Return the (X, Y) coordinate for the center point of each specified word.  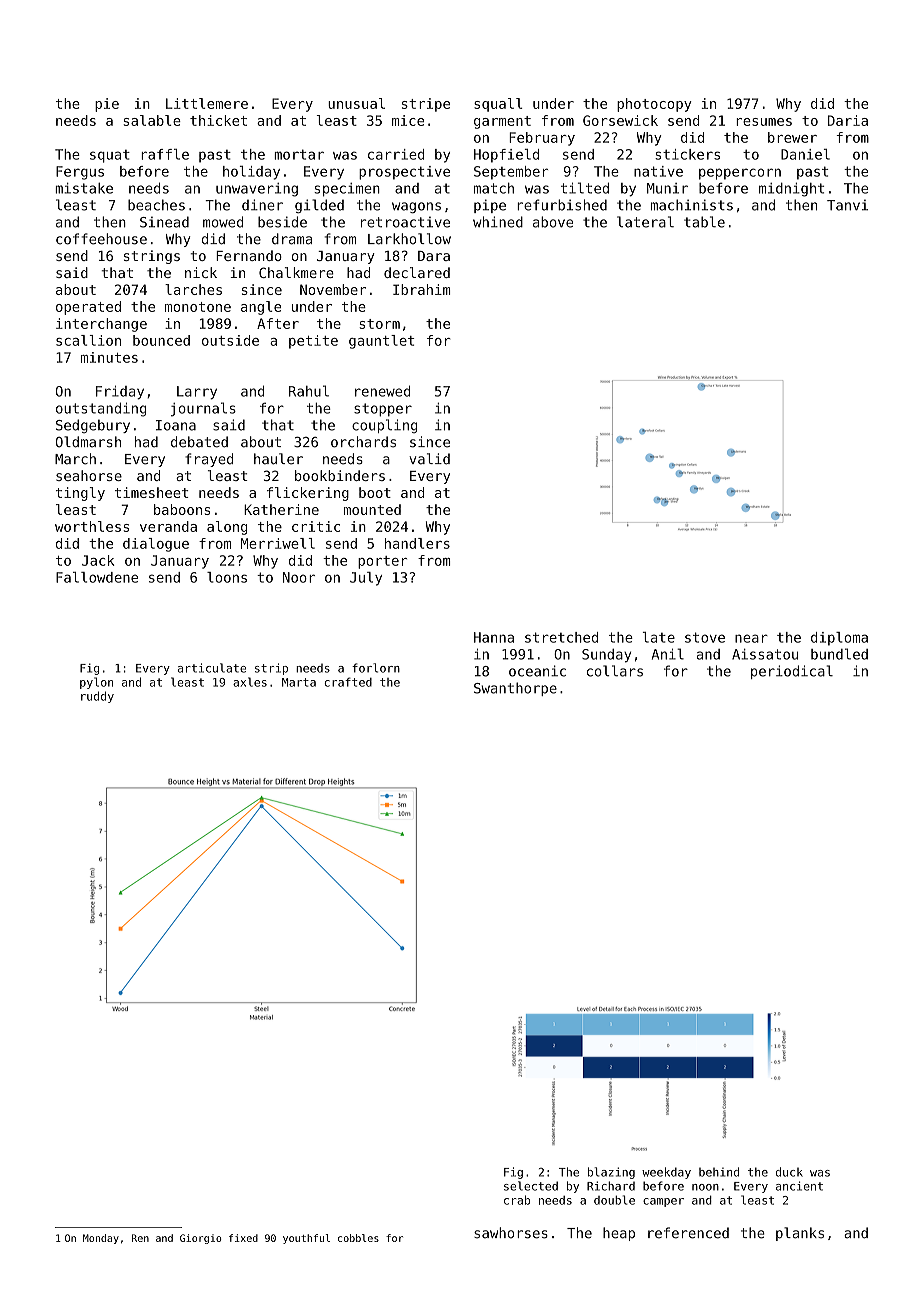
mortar (299, 154)
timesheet (152, 492)
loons (227, 577)
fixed (243, 1238)
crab (517, 1200)
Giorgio (200, 1239)
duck (789, 1172)
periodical (792, 672)
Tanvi (847, 205)
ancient (799, 1186)
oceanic (537, 671)
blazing (611, 1173)
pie (107, 105)
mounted (372, 509)
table (704, 222)
